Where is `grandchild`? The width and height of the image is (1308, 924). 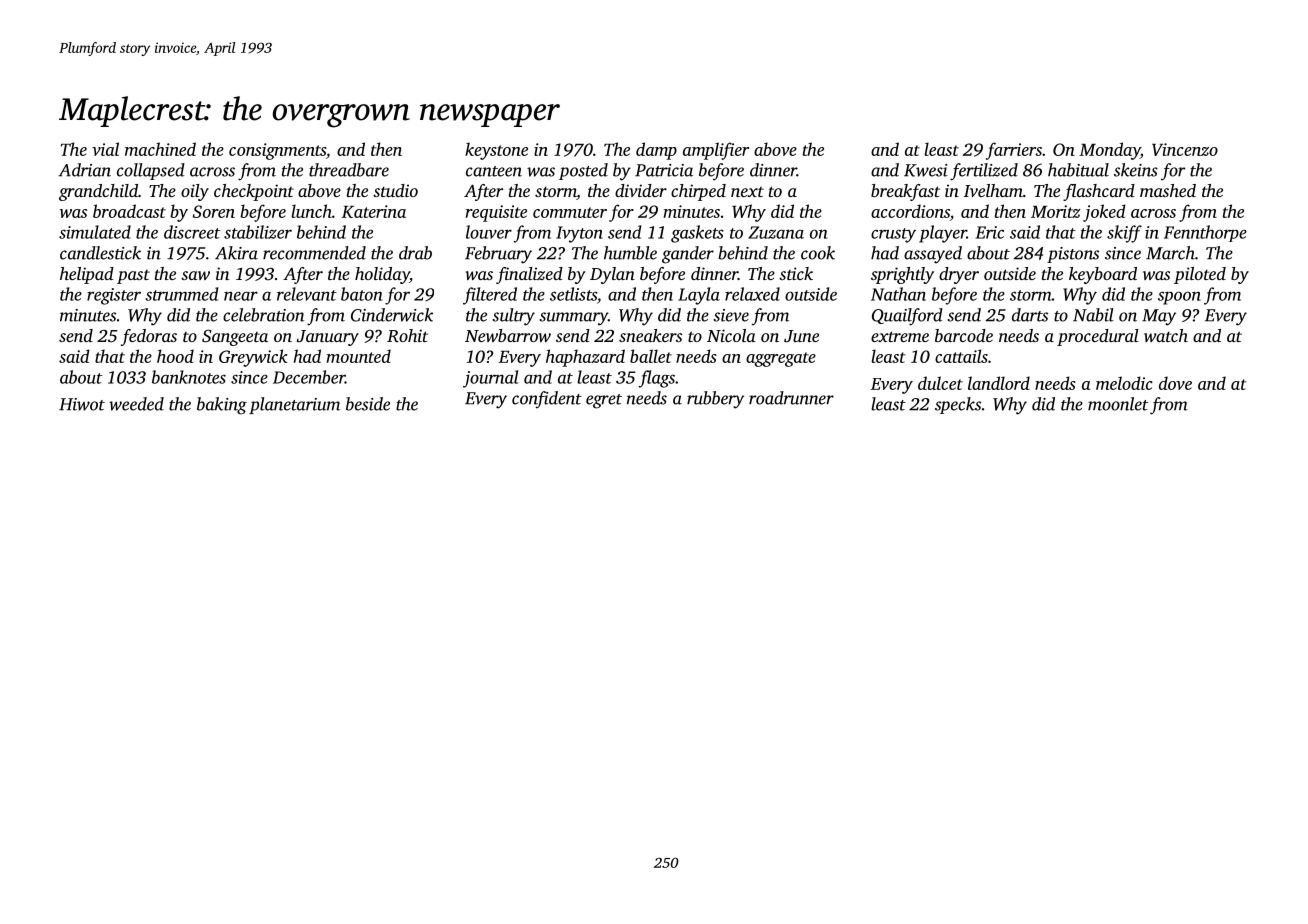
grandchild is located at coordinates (98, 192).
